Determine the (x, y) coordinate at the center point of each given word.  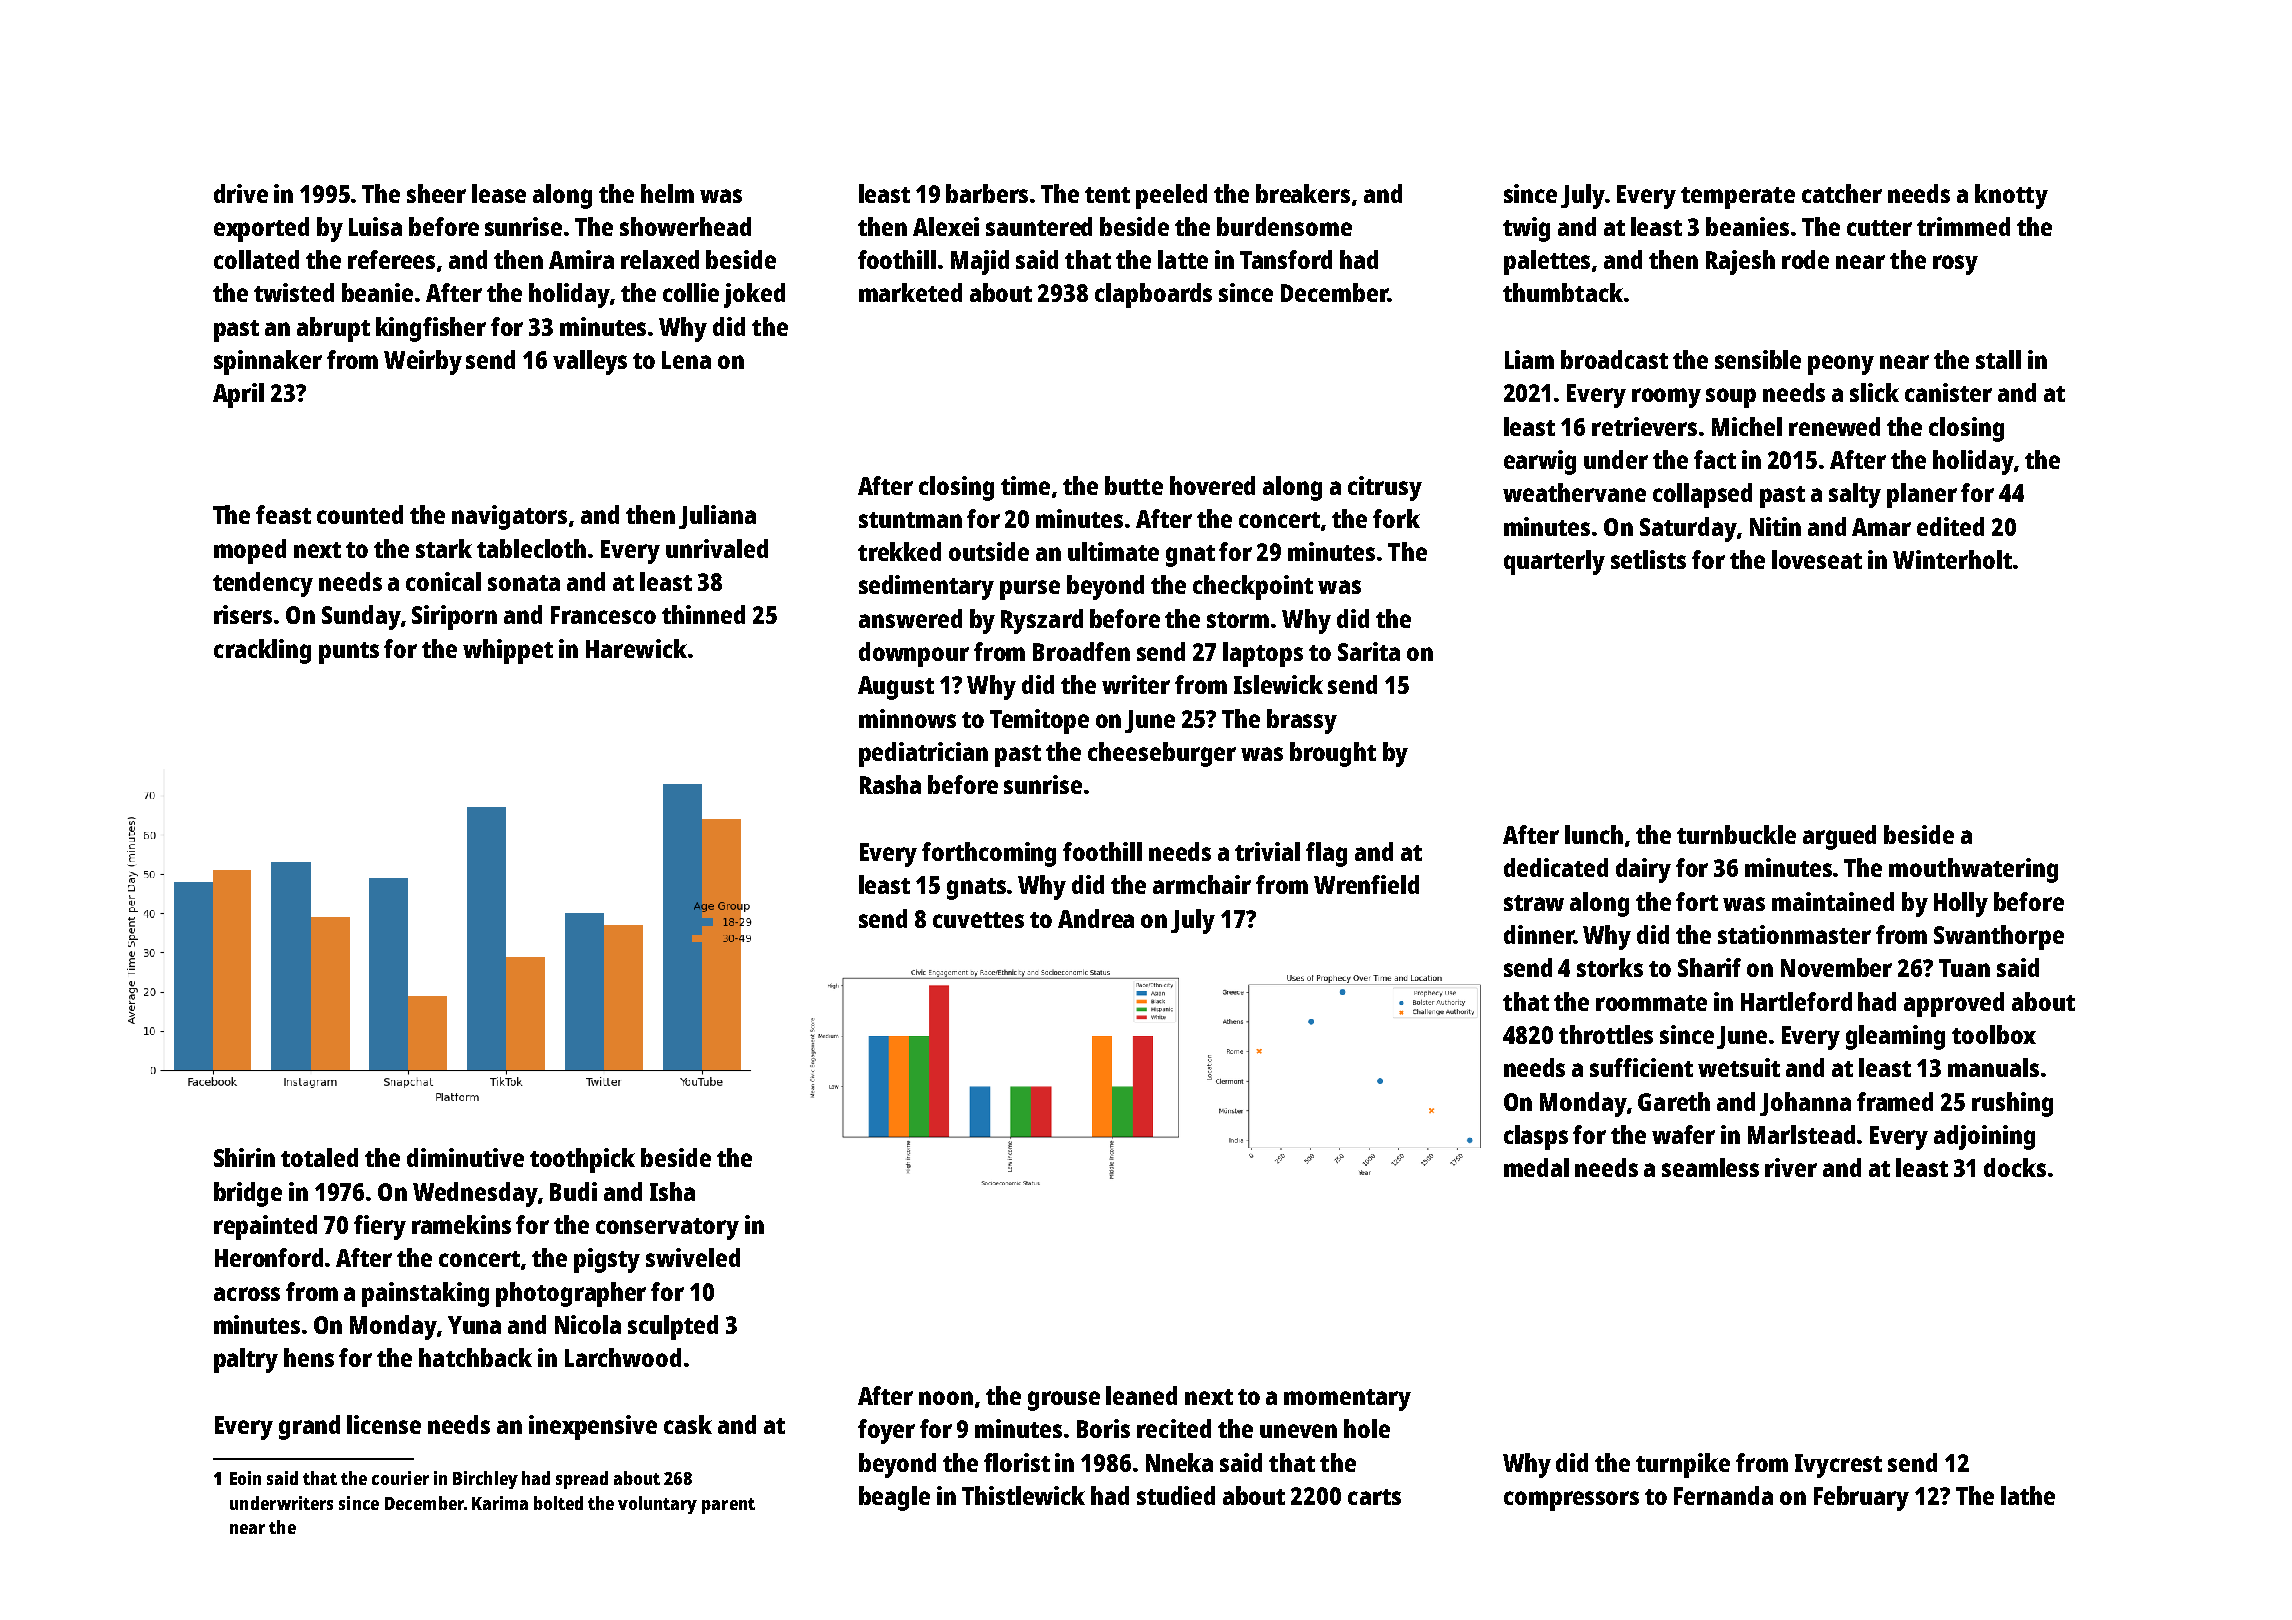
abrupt (333, 329)
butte (1134, 485)
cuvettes (978, 920)
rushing (2012, 1104)
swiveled (693, 1257)
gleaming (1895, 1037)
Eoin (245, 1478)
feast (283, 514)
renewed (1834, 426)
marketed (910, 292)
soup (1731, 398)
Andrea (1096, 918)
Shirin (244, 1157)
